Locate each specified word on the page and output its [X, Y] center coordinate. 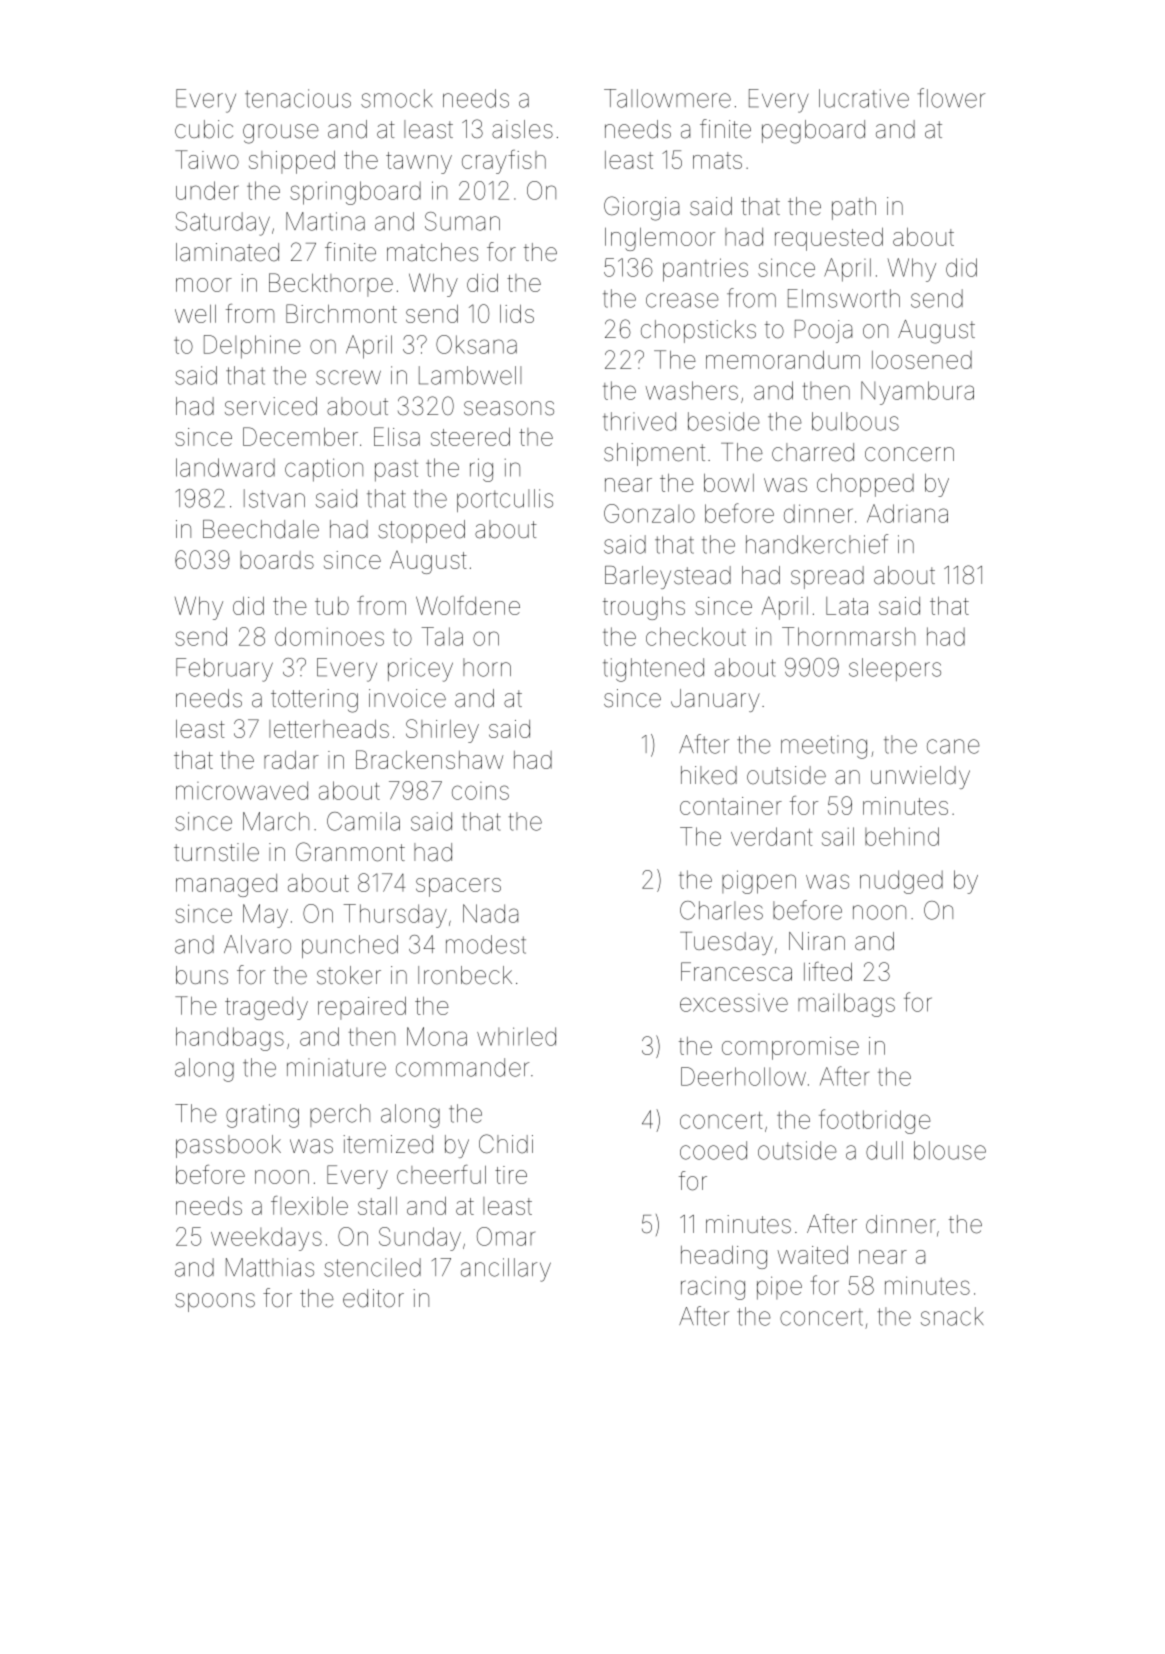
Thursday [395, 916]
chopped [865, 485]
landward [225, 467]
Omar [506, 1236]
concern [909, 454]
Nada [490, 913]
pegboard [813, 132]
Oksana [476, 344]
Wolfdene [468, 605]
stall [377, 1206]
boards [277, 560]
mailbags [846, 1005]
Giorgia [641, 208]
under [207, 190]
